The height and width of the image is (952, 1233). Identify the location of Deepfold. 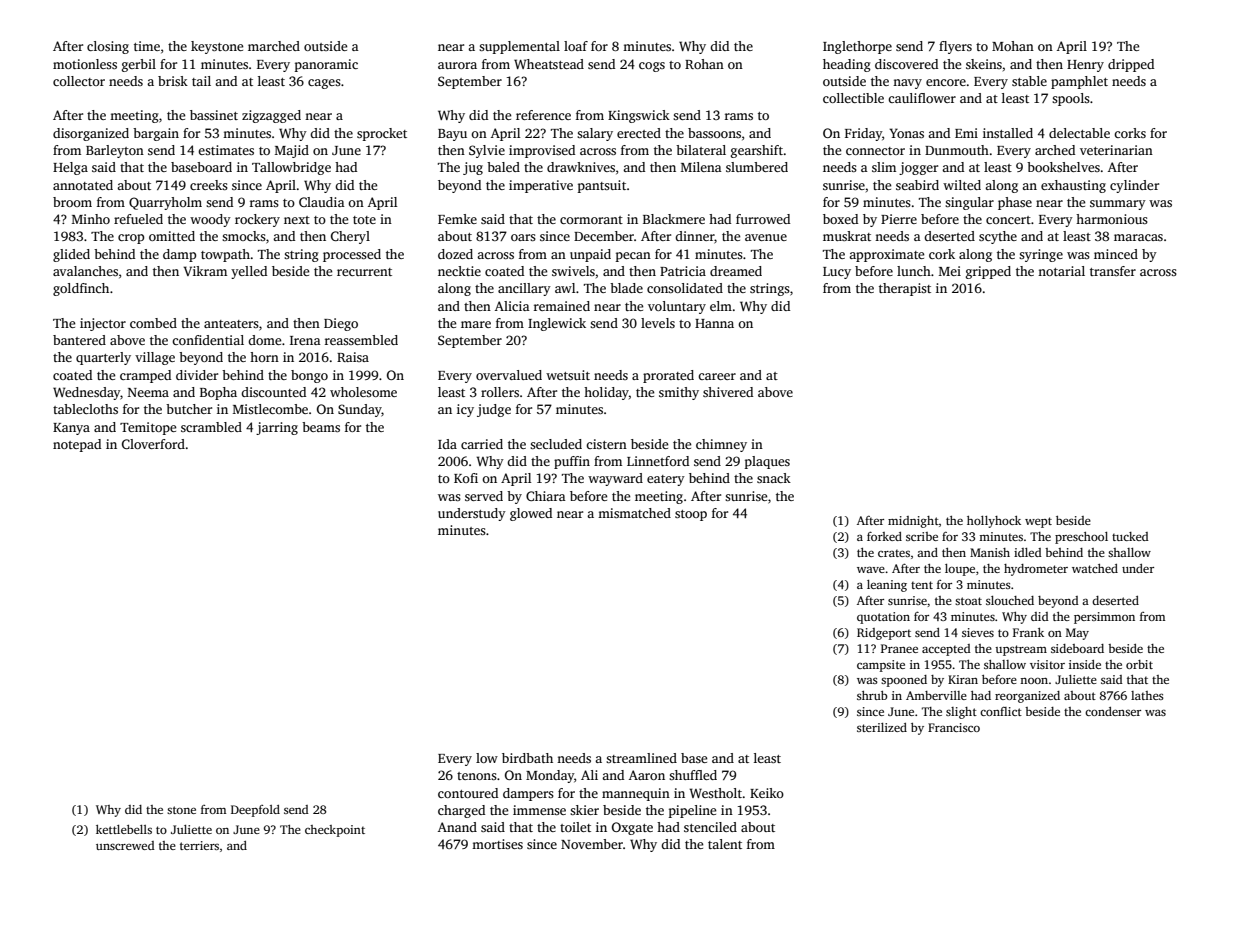
(255, 811).
